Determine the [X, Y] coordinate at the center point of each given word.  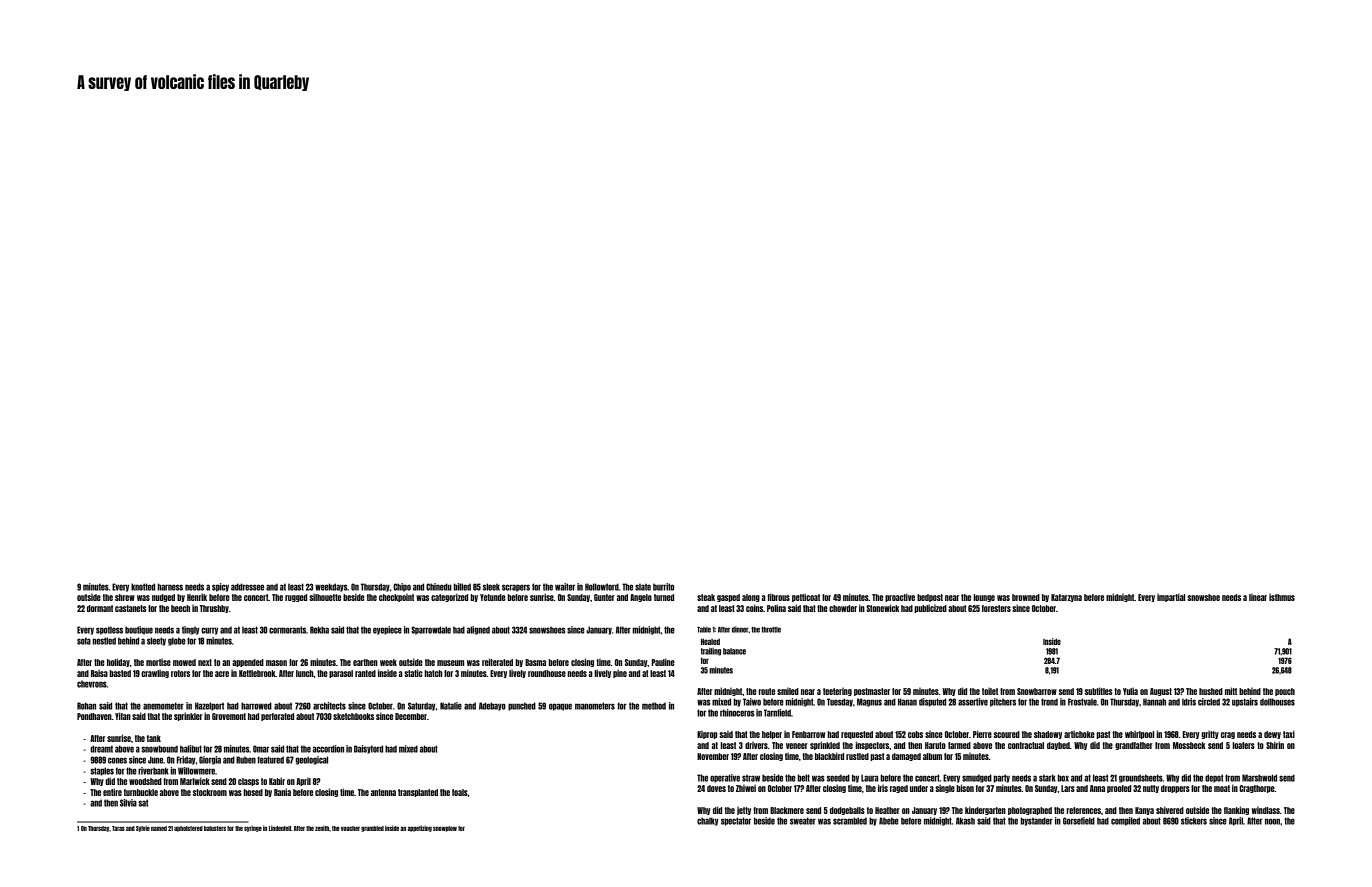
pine [620, 673]
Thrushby [214, 609]
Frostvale [1082, 702]
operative [725, 778]
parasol [341, 674]
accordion [328, 749]
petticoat [806, 597]
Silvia [128, 803]
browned [1026, 597]
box [1063, 778]
